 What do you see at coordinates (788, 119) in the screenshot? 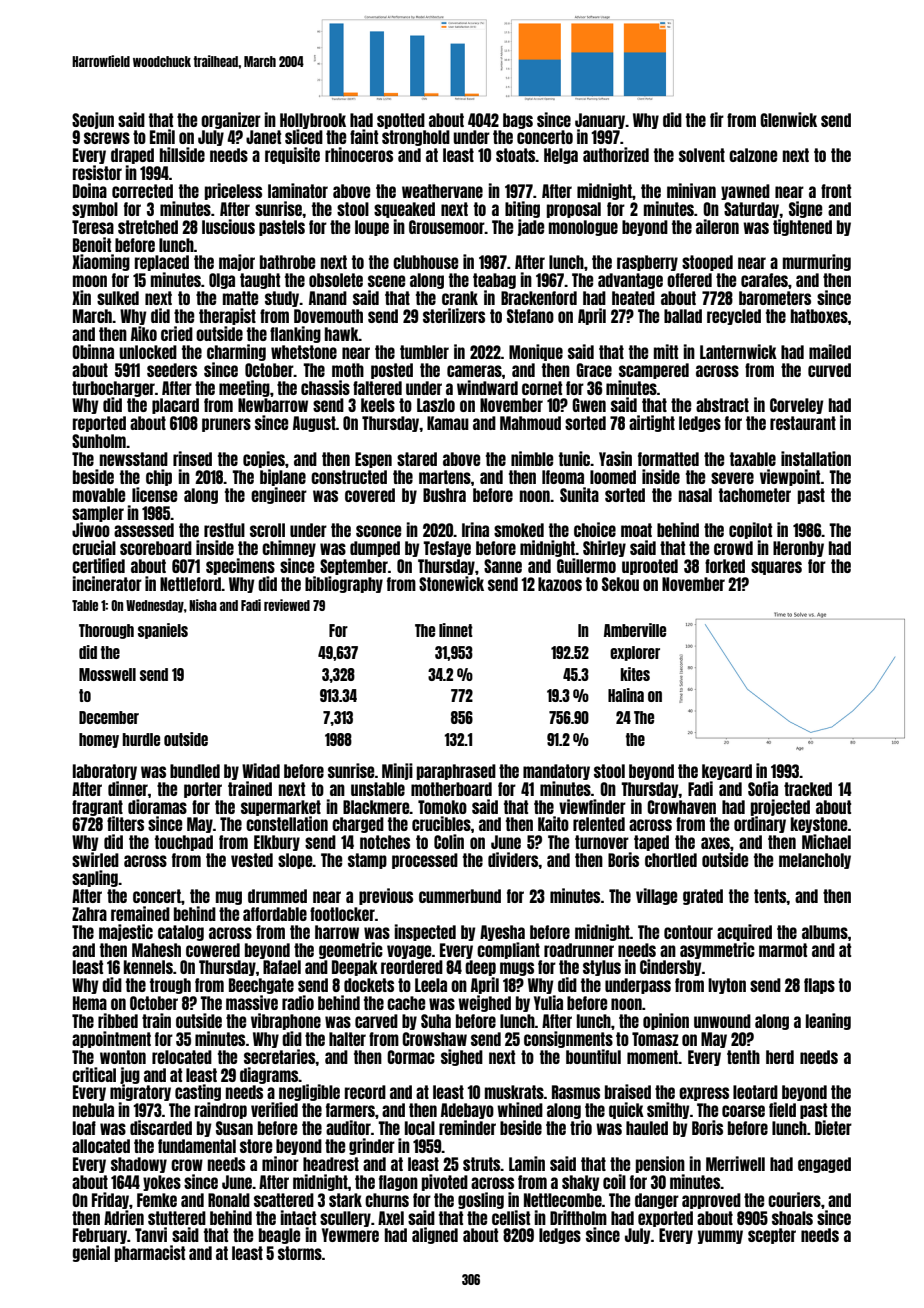
I see `Glenwick` at bounding box center [788, 119].
